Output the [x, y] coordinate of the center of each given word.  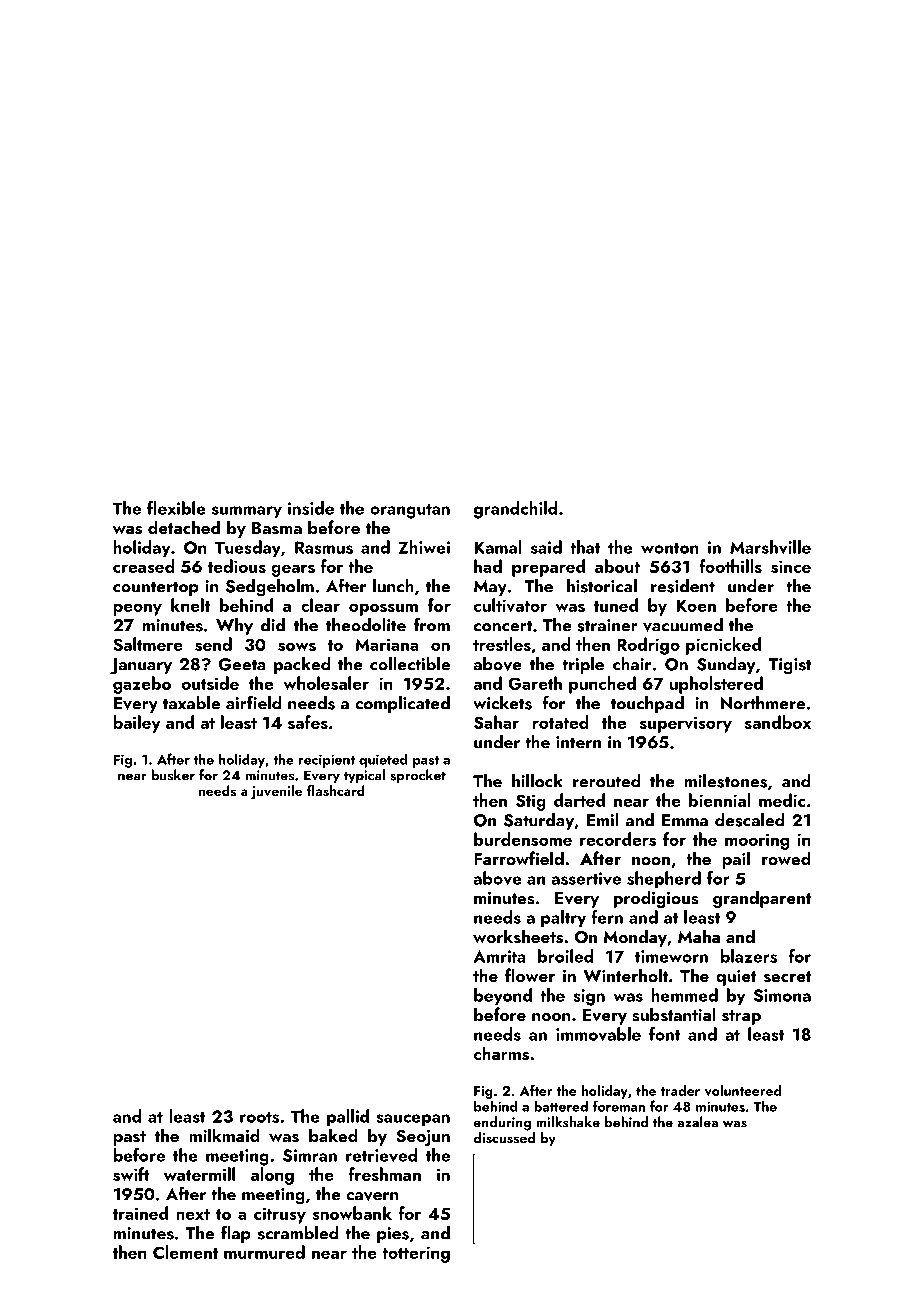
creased [144, 566]
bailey [137, 724]
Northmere [763, 703]
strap [741, 1017]
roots [259, 1117]
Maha [699, 936]
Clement [185, 1252]
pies [393, 1235]
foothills [730, 566]
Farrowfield [519, 858]
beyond [503, 996]
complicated [402, 704]
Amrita [499, 956]
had [488, 566]
